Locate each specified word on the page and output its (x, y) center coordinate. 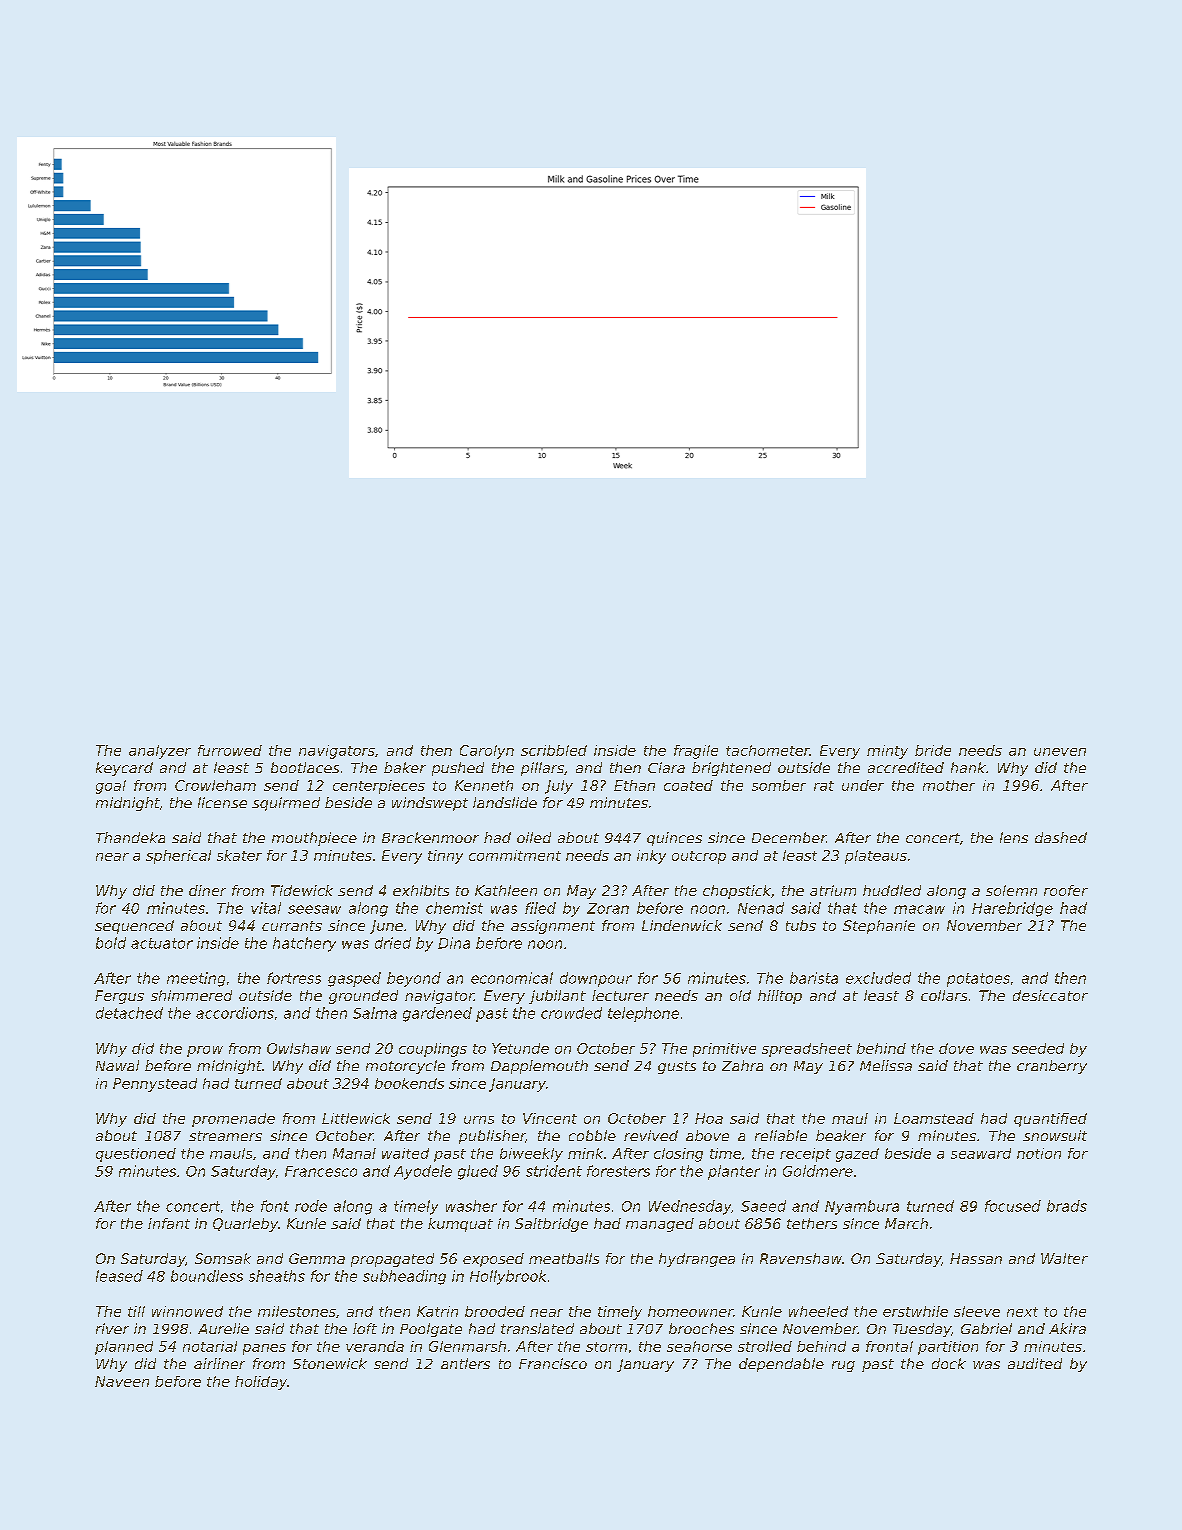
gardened (437, 1014)
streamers (225, 1136)
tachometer (768, 750)
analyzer (160, 752)
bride (933, 750)
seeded (1038, 1048)
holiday (261, 1383)
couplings (433, 1050)
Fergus (119, 997)
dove (956, 1048)
